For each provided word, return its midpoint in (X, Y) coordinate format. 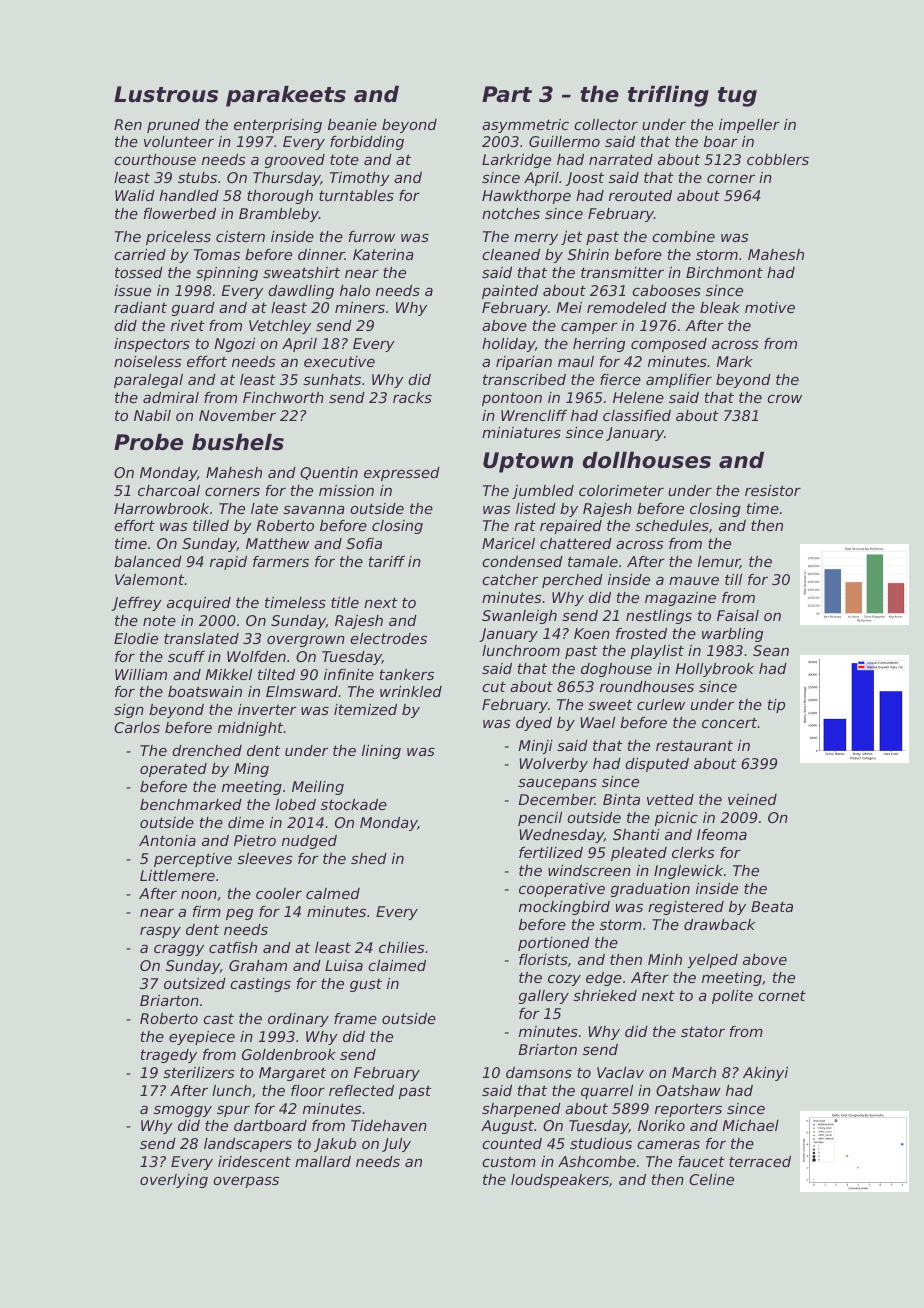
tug (737, 97)
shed (369, 858)
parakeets (286, 96)
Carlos (137, 727)
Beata (772, 906)
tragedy (169, 1056)
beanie (352, 124)
